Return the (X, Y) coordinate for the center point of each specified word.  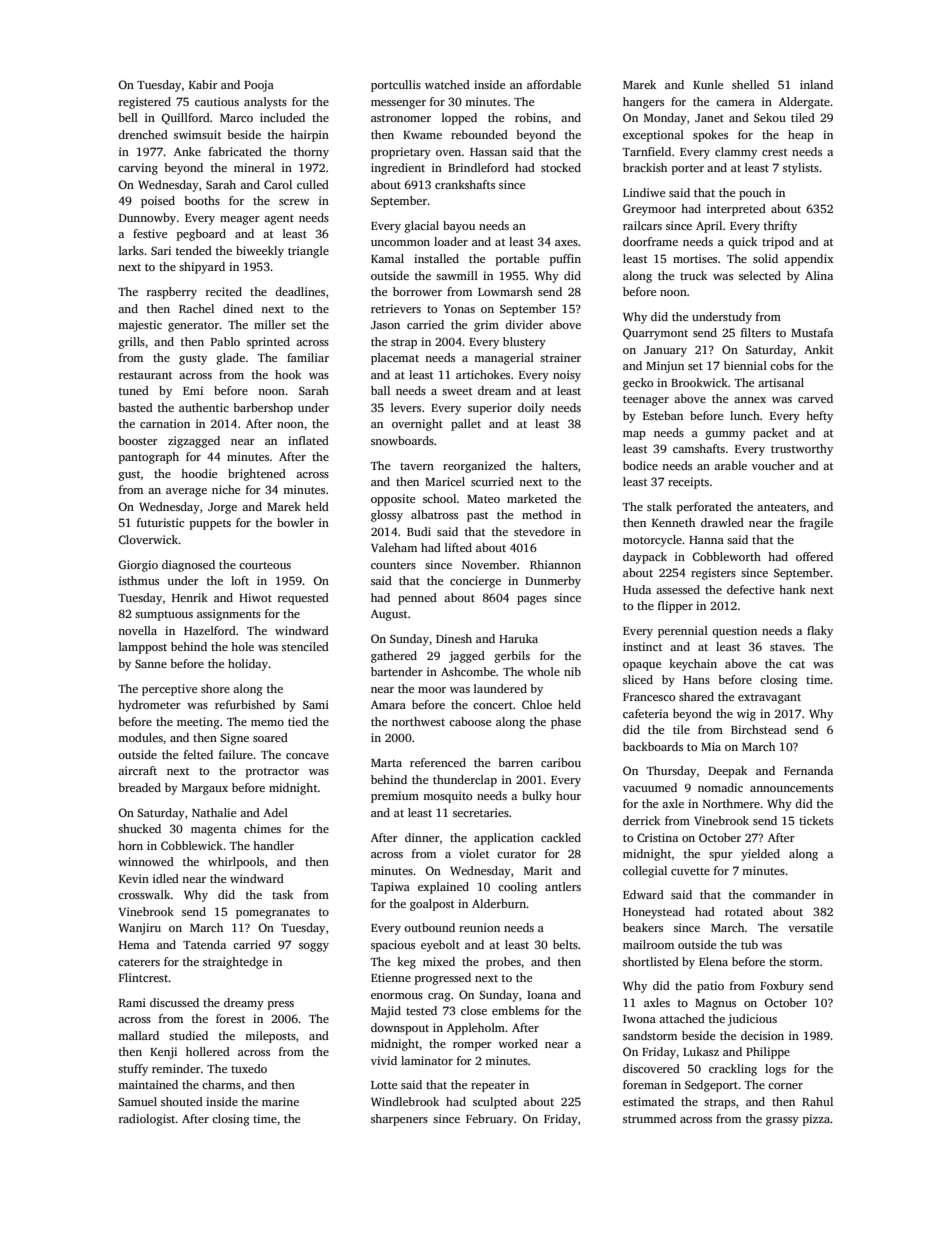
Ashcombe (468, 671)
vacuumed (650, 787)
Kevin (134, 878)
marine (280, 1101)
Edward (643, 894)
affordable (554, 84)
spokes (710, 136)
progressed (443, 979)
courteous (265, 565)
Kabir (203, 84)
